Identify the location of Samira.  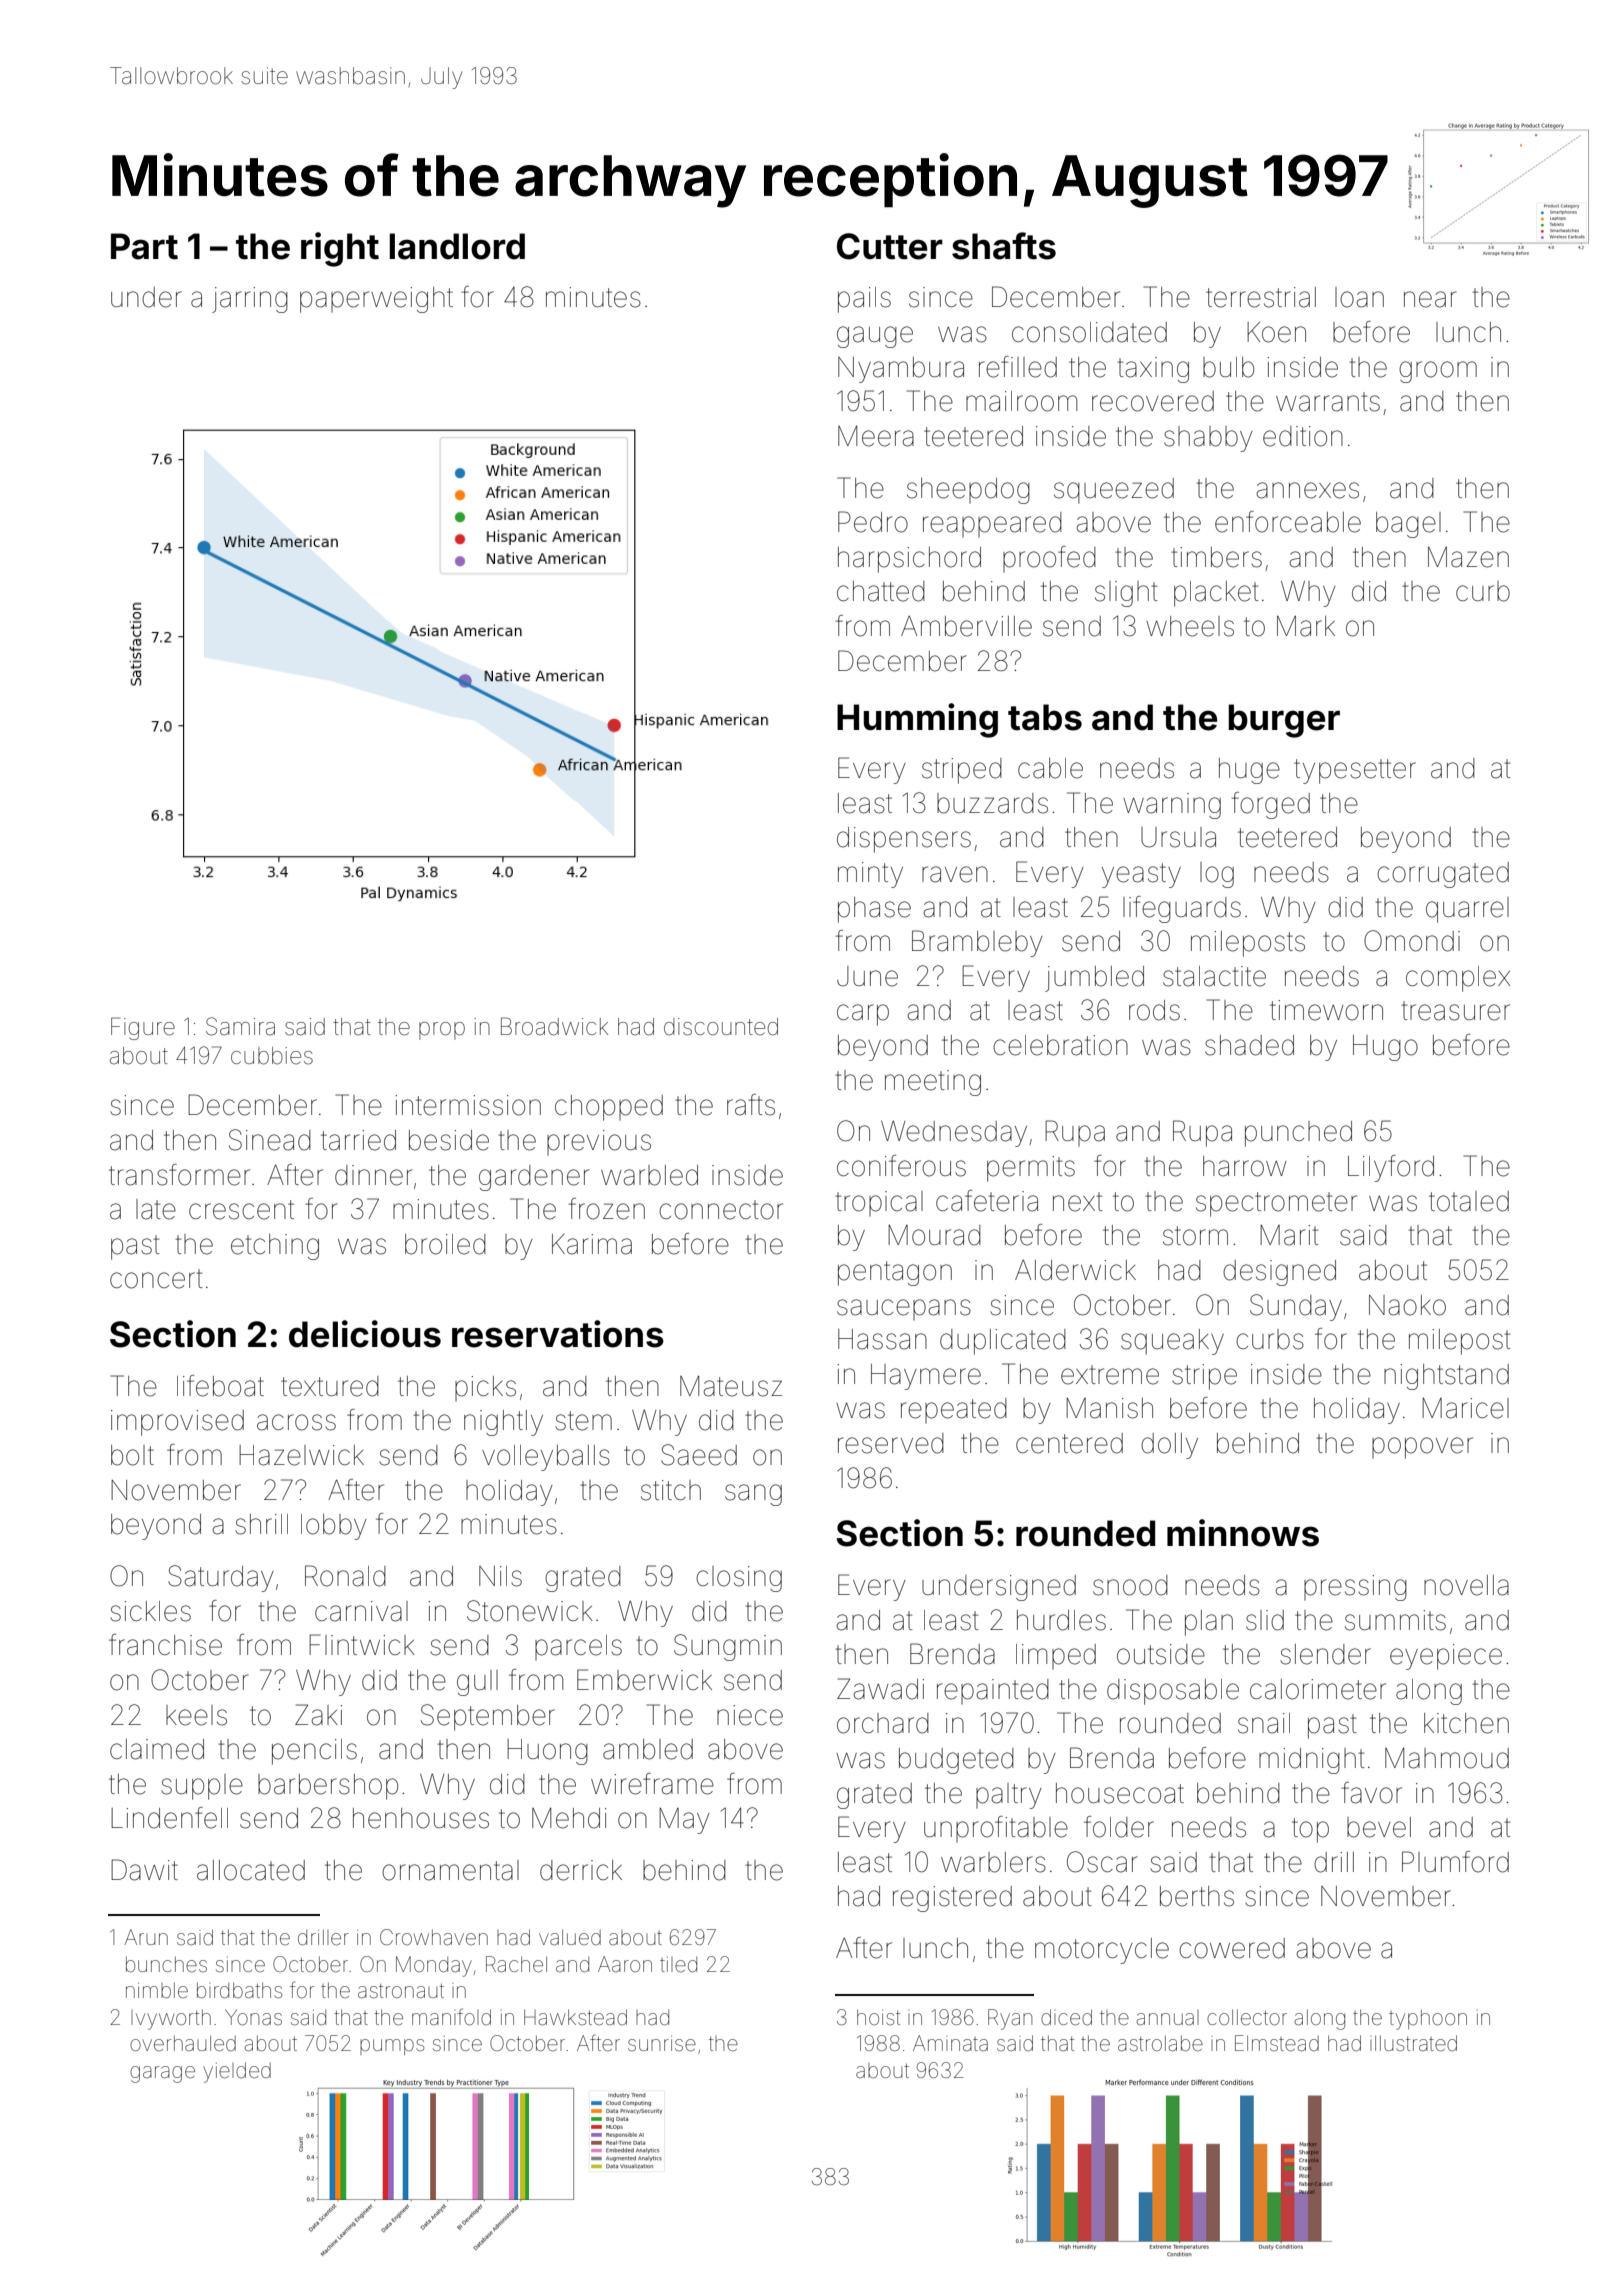
(240, 1026).
